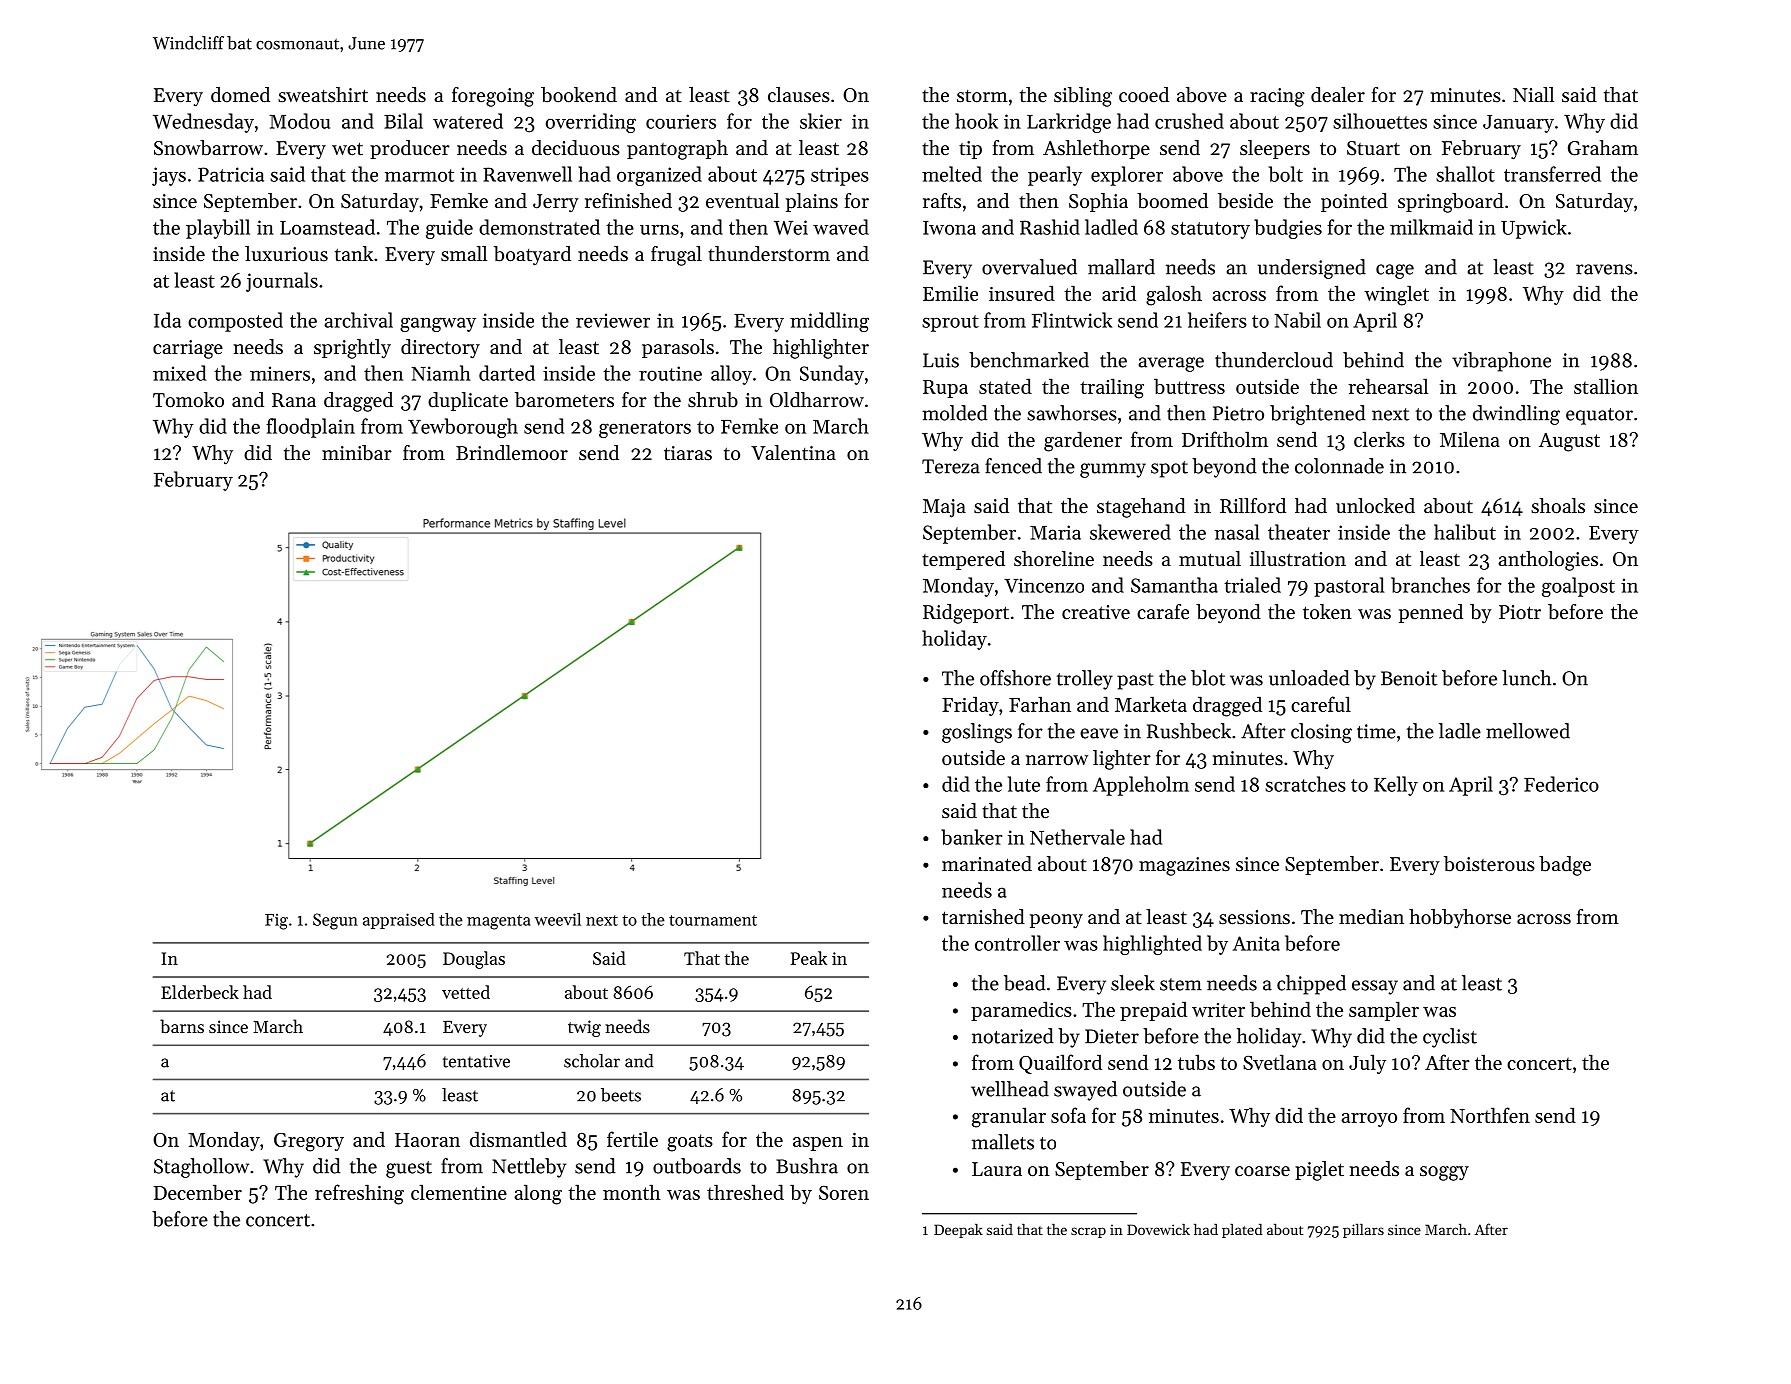  What do you see at coordinates (1085, 680) in the image?
I see `trolley` at bounding box center [1085, 680].
